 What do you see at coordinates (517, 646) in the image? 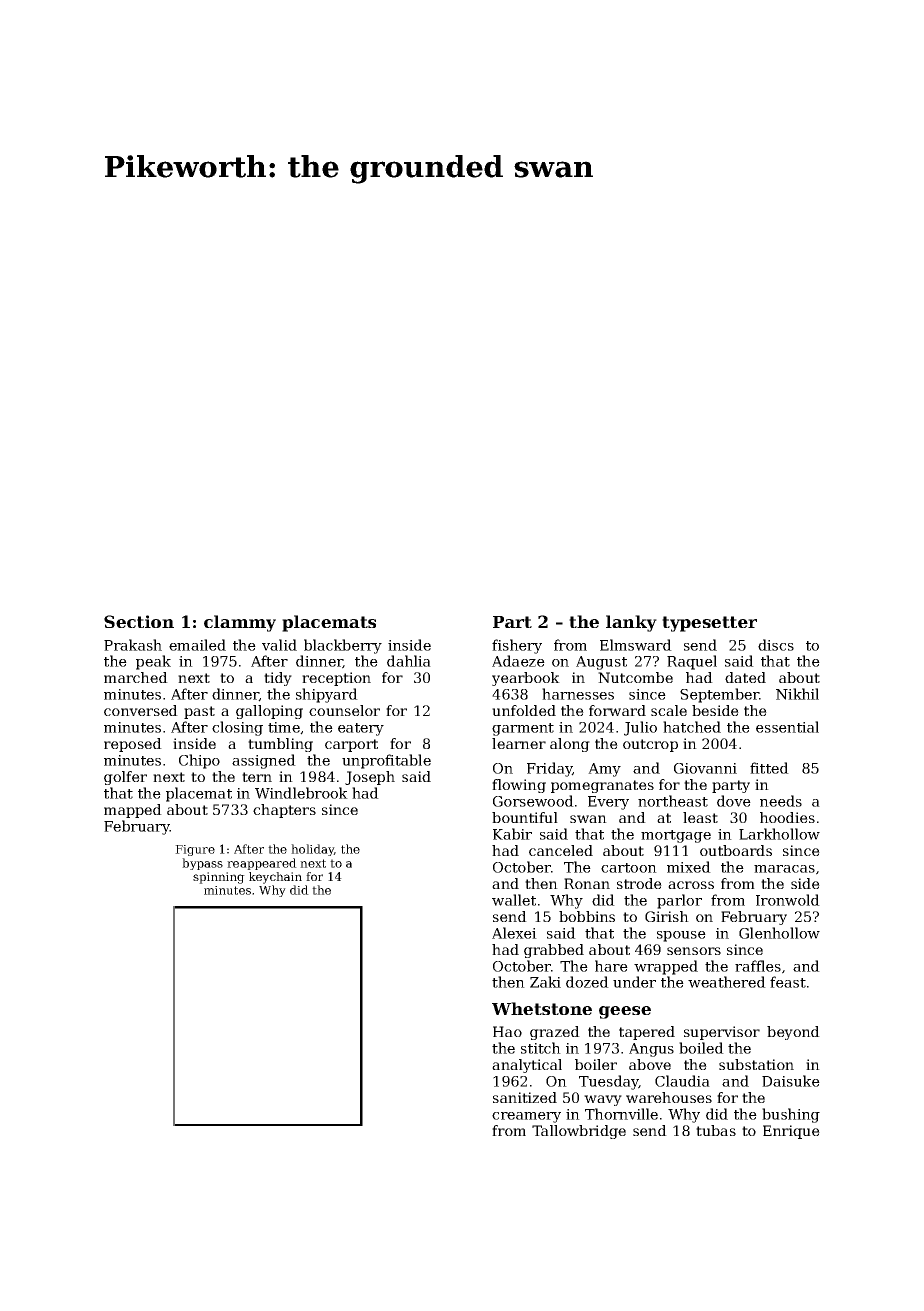
I see `fishery` at bounding box center [517, 646].
